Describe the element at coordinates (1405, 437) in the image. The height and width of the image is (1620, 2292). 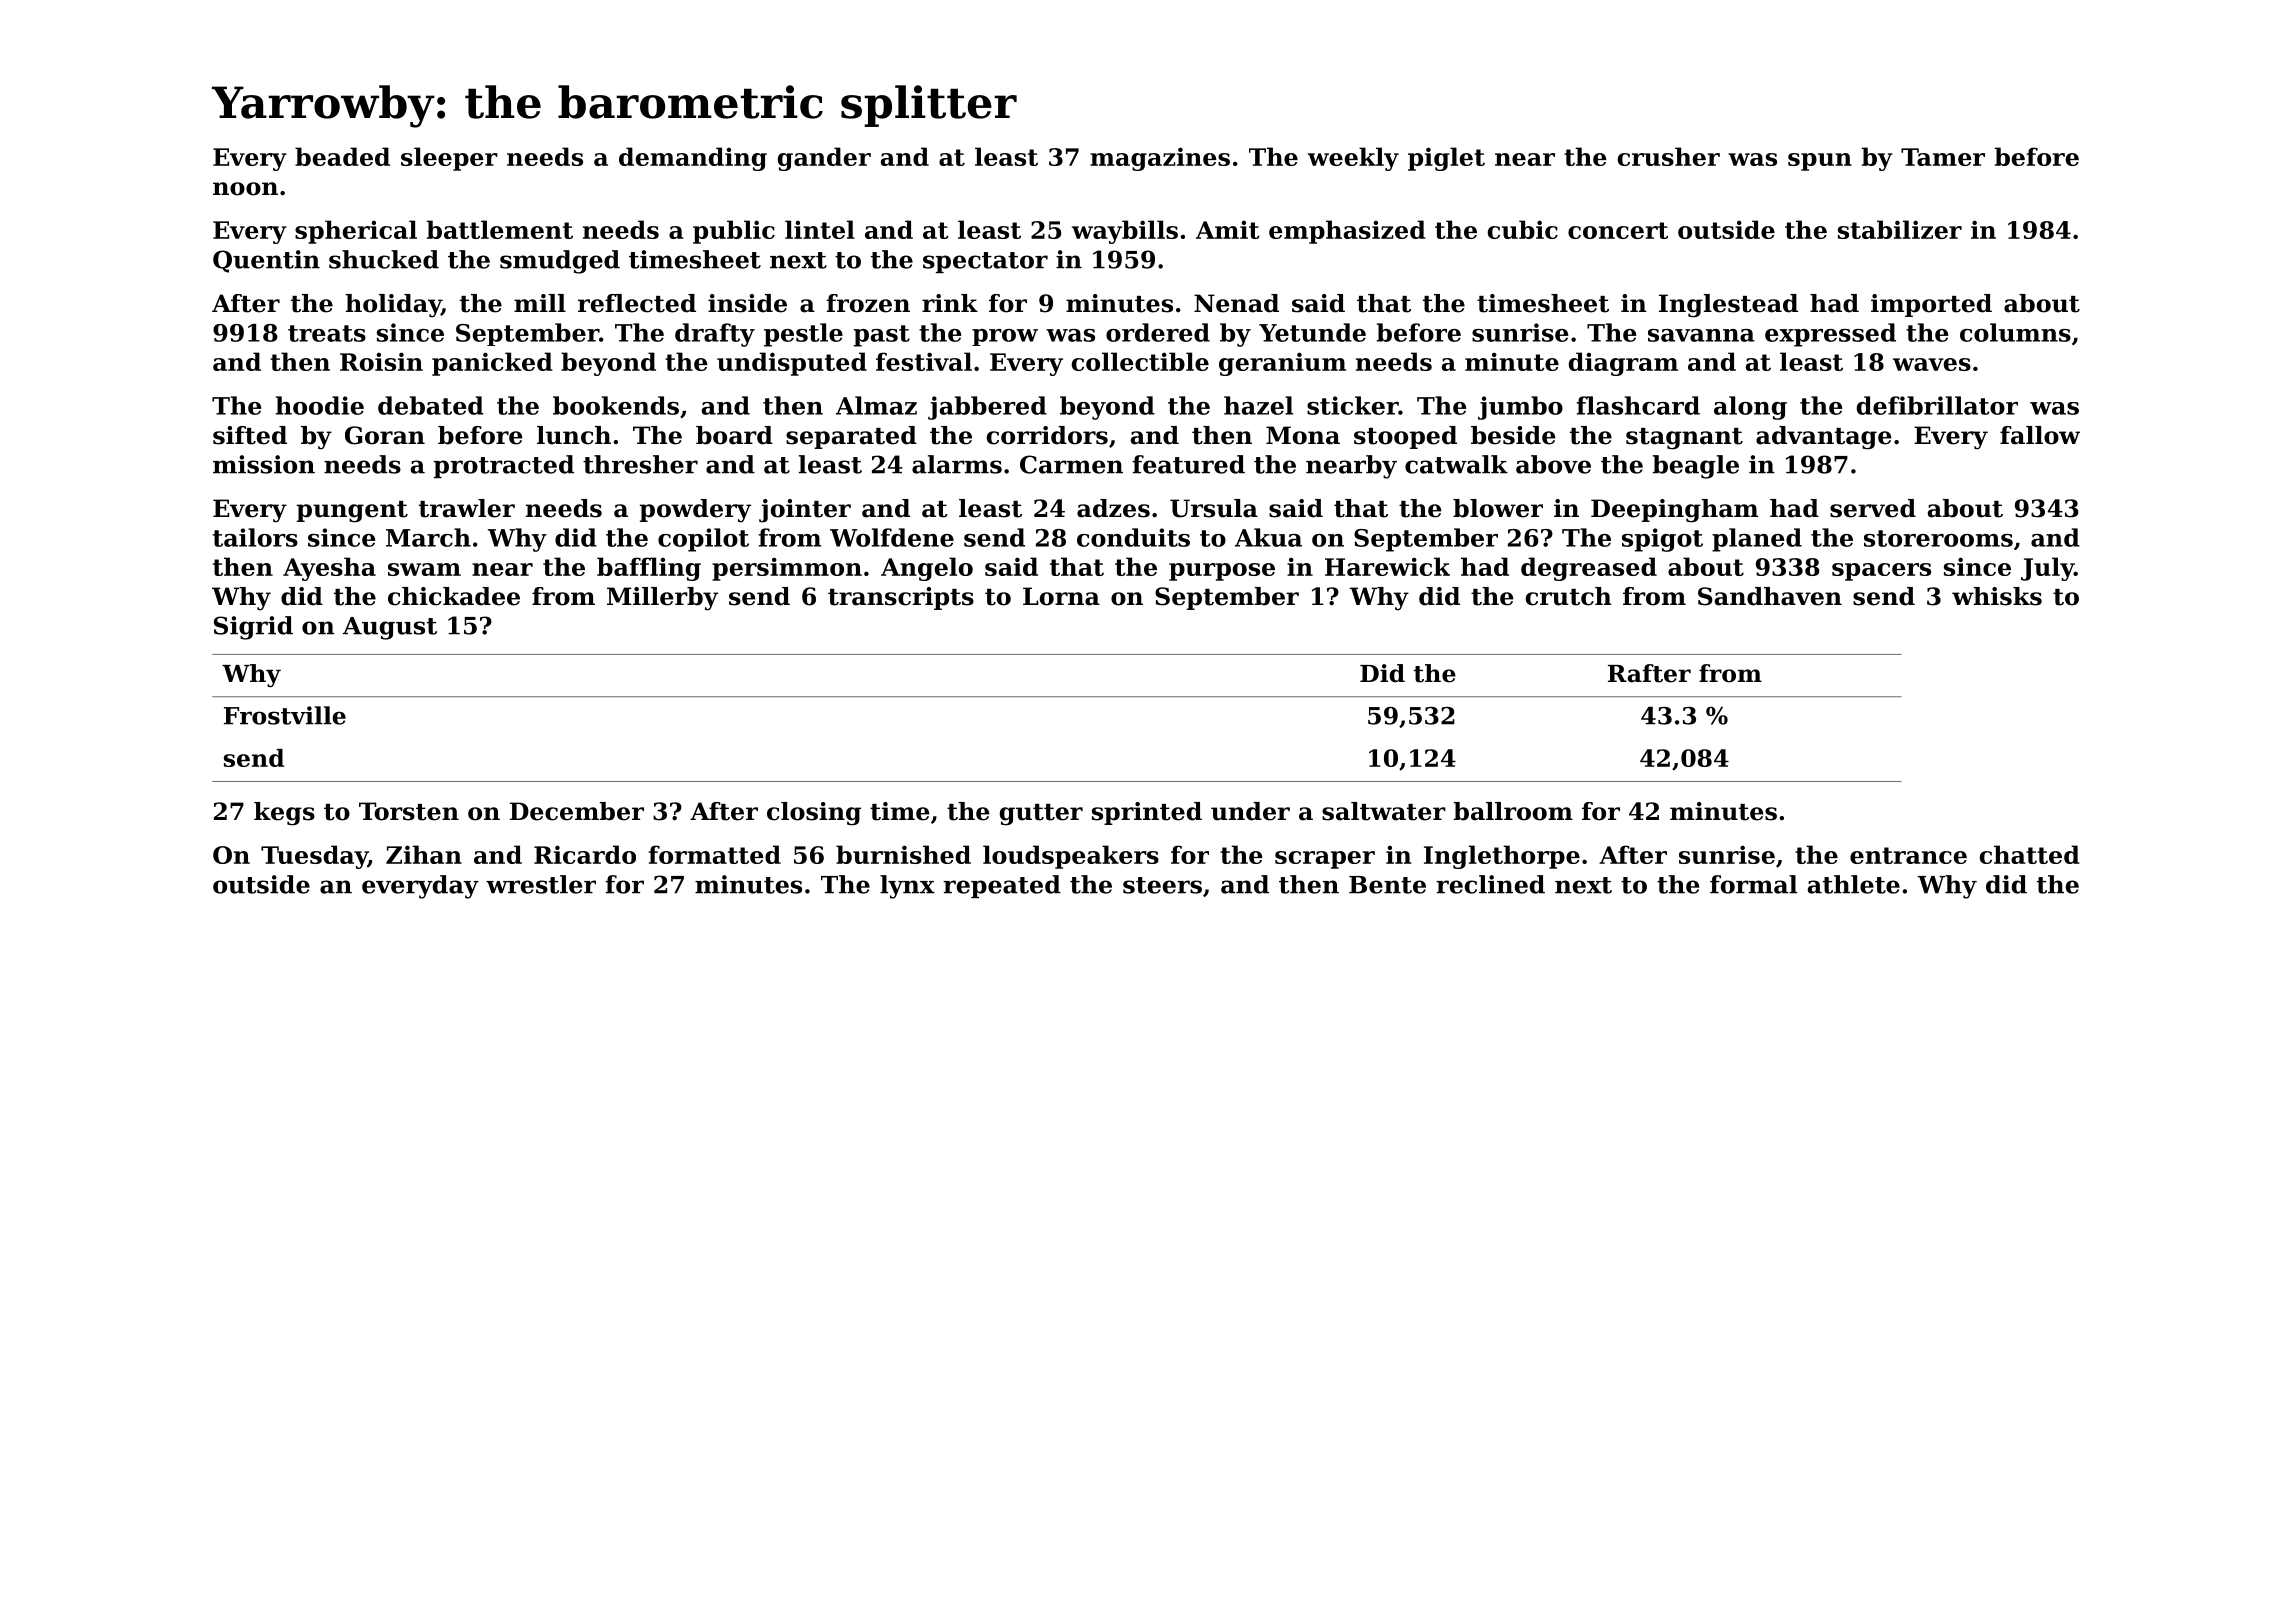
I see `stooped` at that location.
